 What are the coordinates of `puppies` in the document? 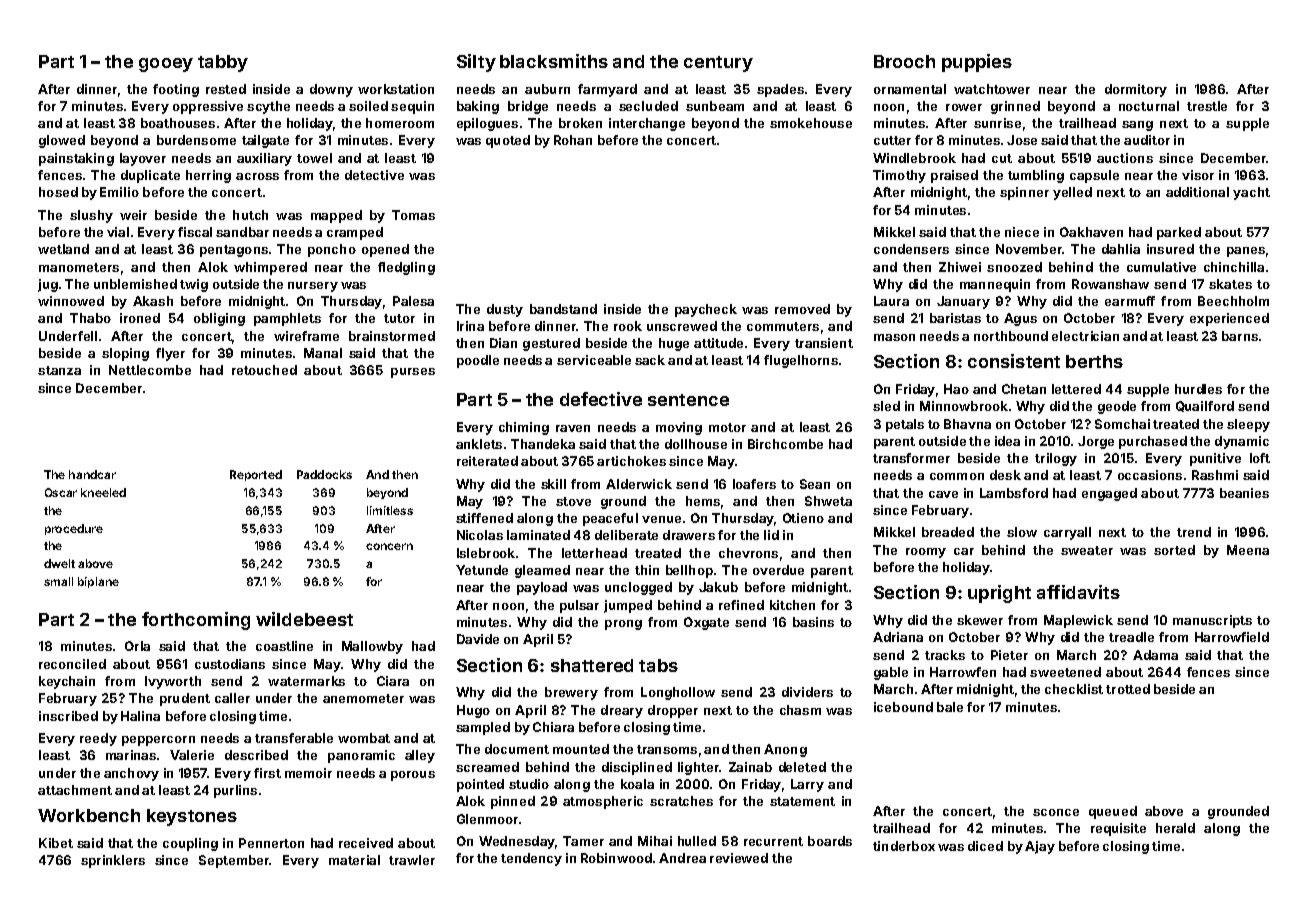 It's located at (977, 63).
